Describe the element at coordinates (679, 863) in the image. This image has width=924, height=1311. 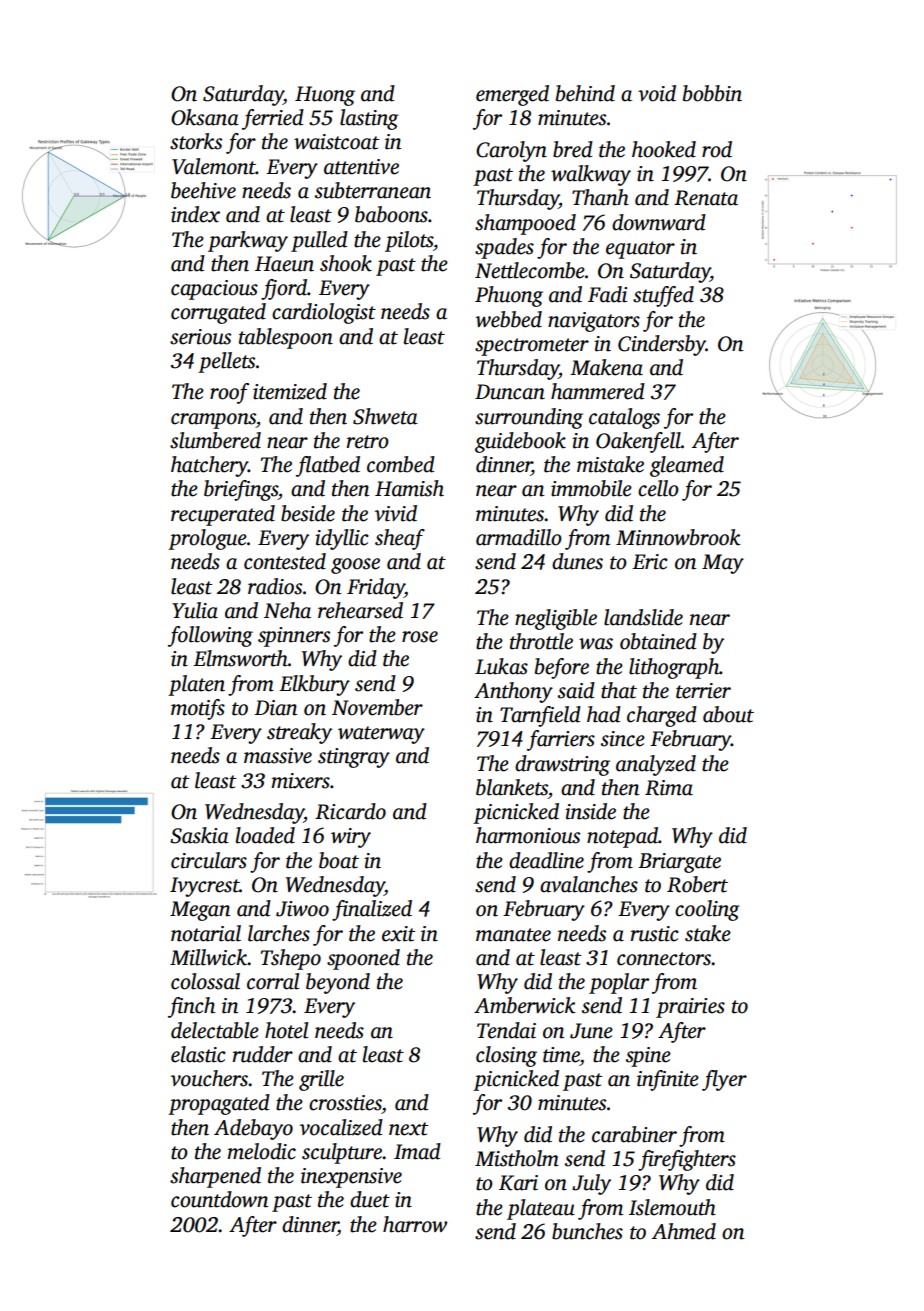
I see `Briargate` at that location.
